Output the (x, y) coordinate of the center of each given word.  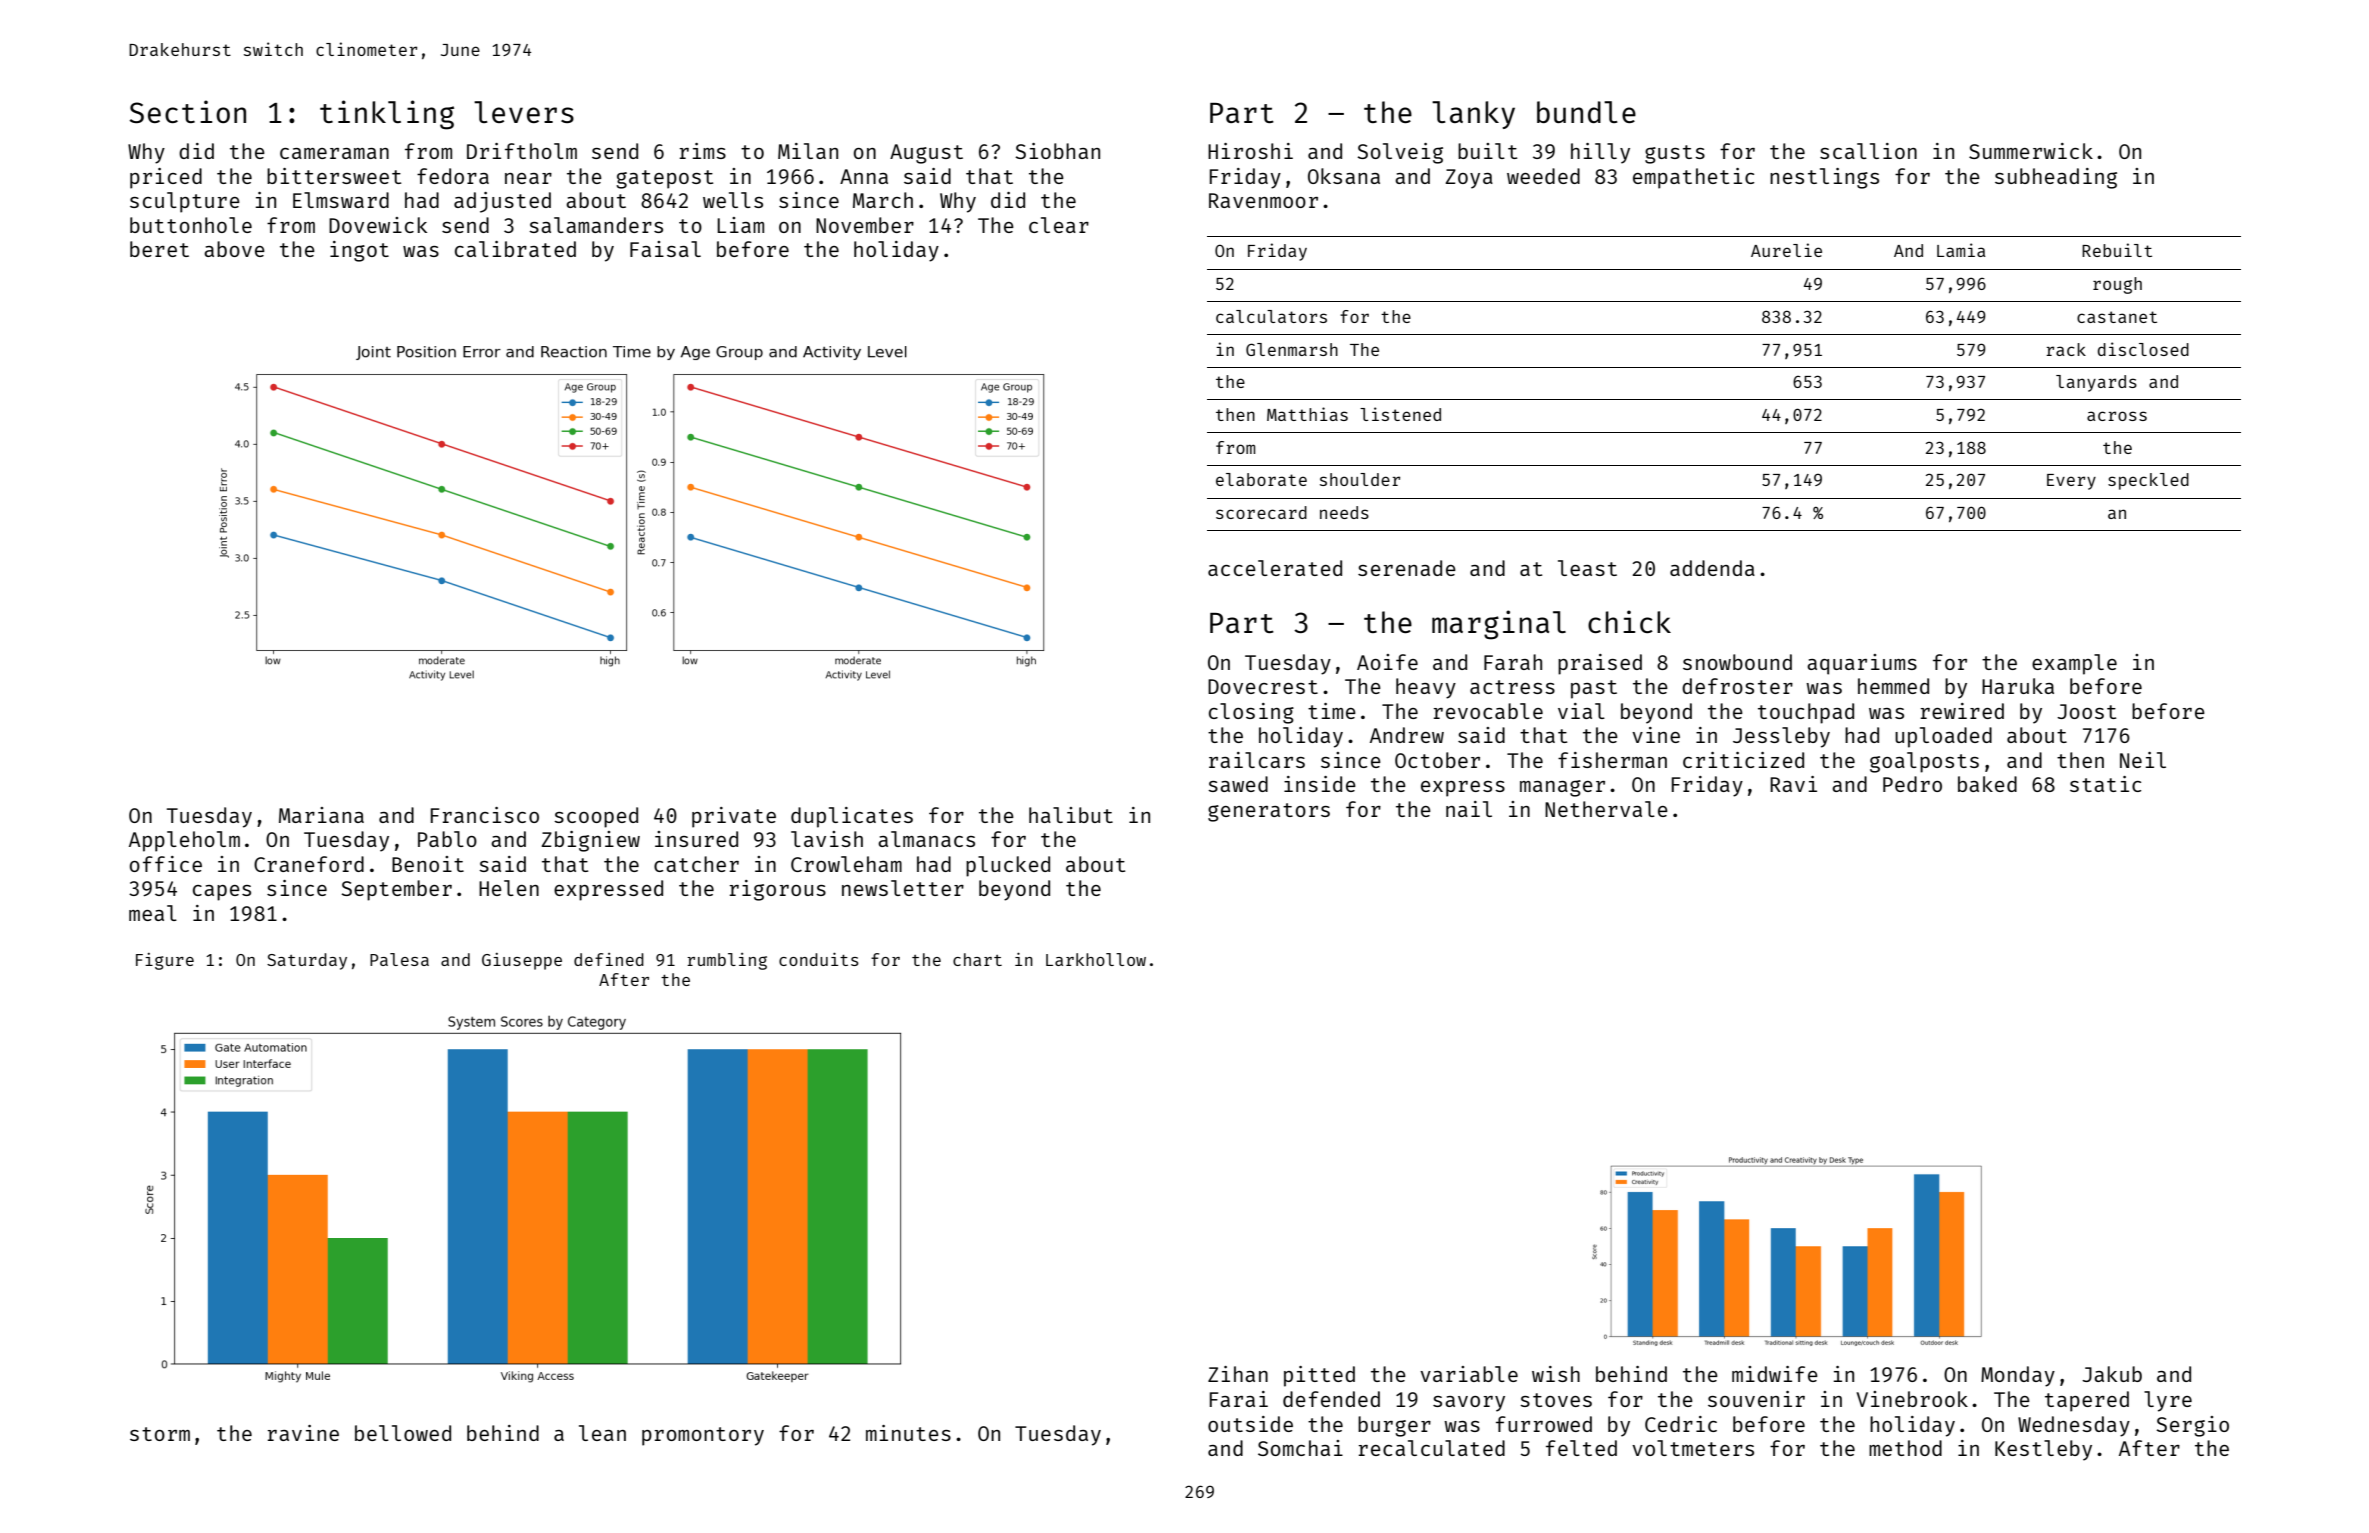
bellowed (403, 1433)
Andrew (1407, 735)
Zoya (1469, 179)
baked (1987, 784)
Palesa (399, 959)
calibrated (515, 249)
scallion (1868, 151)
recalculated (1432, 1448)
